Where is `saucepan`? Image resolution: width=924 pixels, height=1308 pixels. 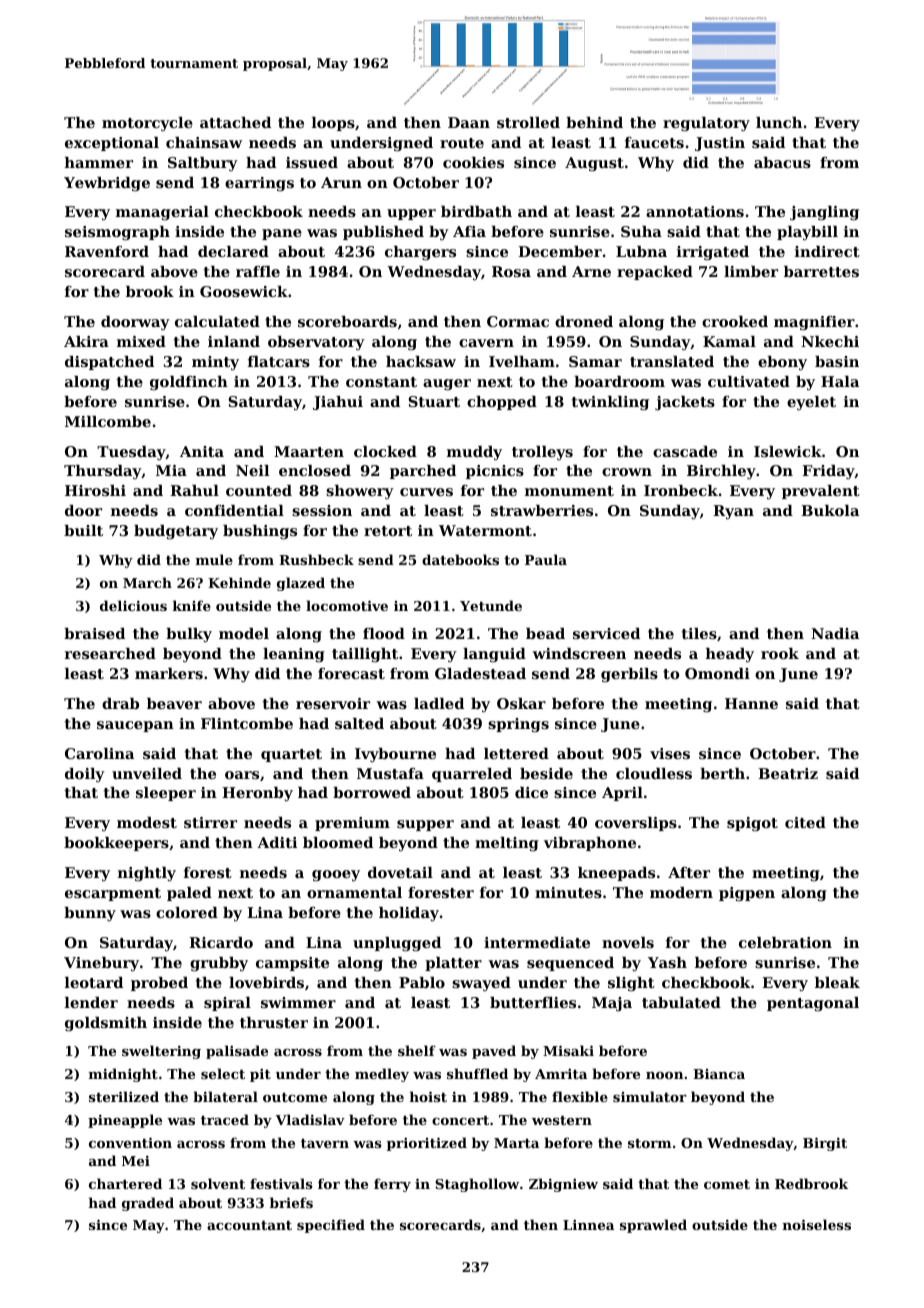 saucepan is located at coordinates (135, 726).
